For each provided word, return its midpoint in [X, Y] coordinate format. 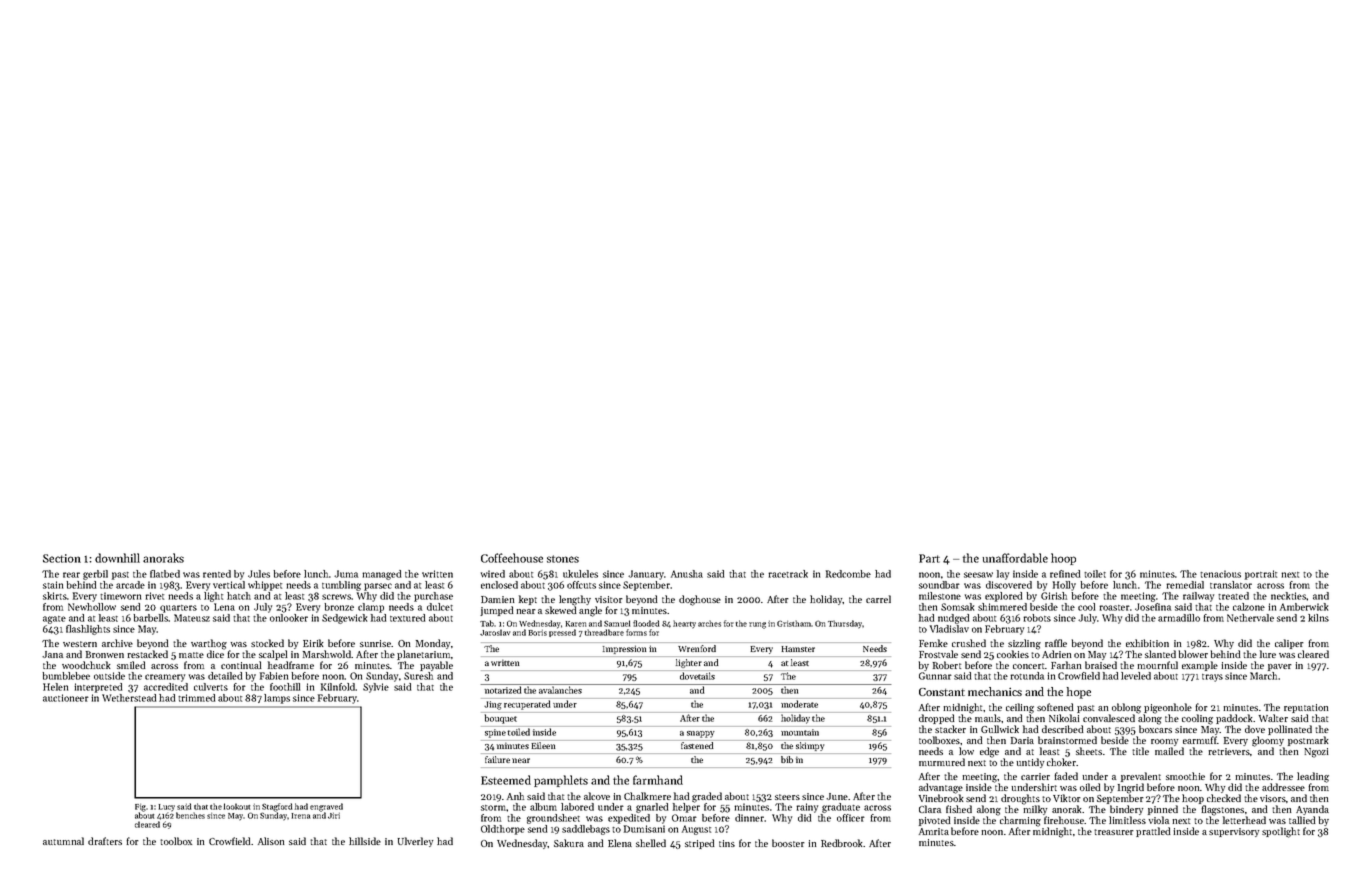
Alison [271, 841]
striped [700, 844]
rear [71, 575]
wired [493, 574]
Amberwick [1304, 607]
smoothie [1185, 776]
